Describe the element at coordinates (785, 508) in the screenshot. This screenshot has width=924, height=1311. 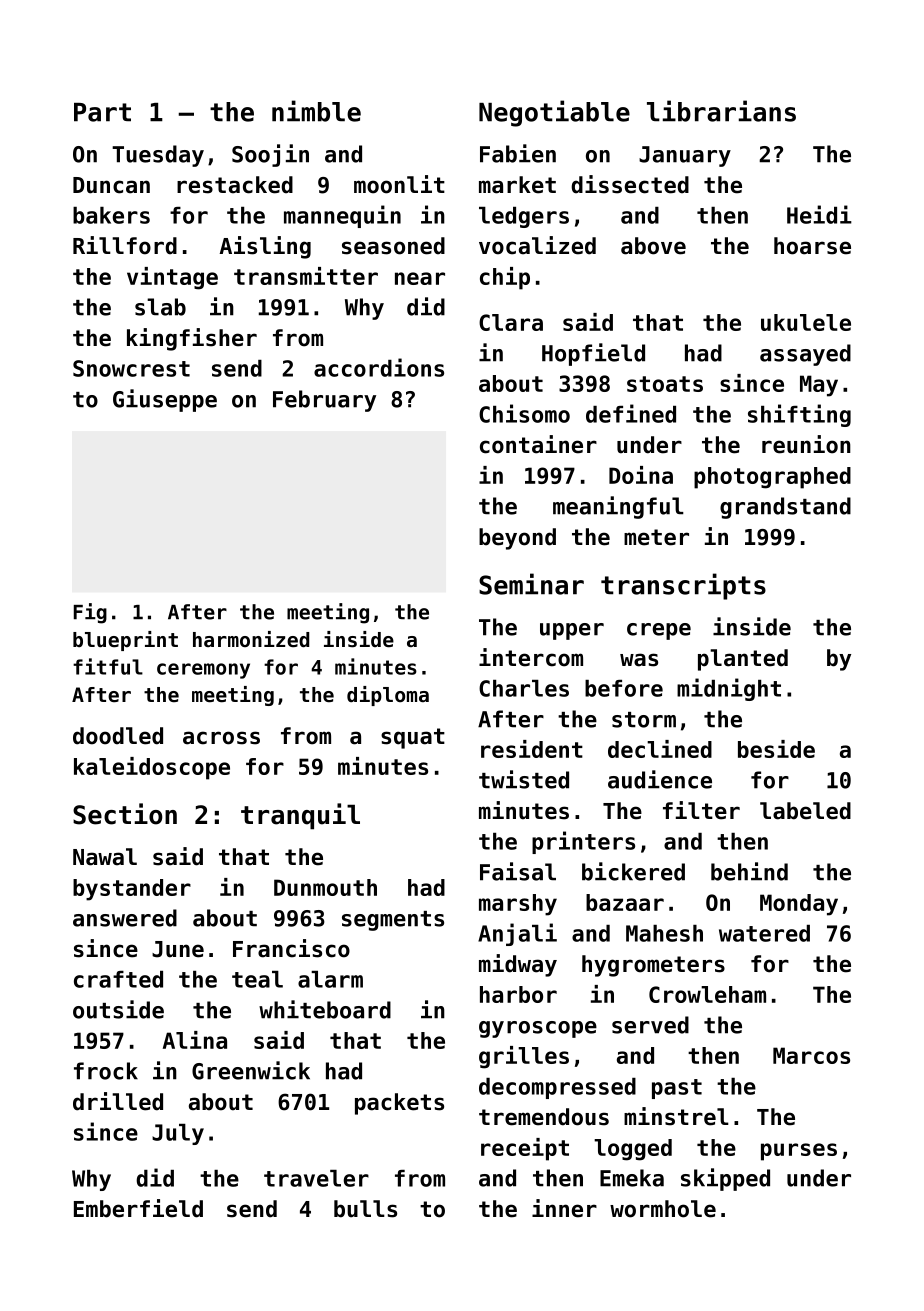
I see `grandstand` at that location.
